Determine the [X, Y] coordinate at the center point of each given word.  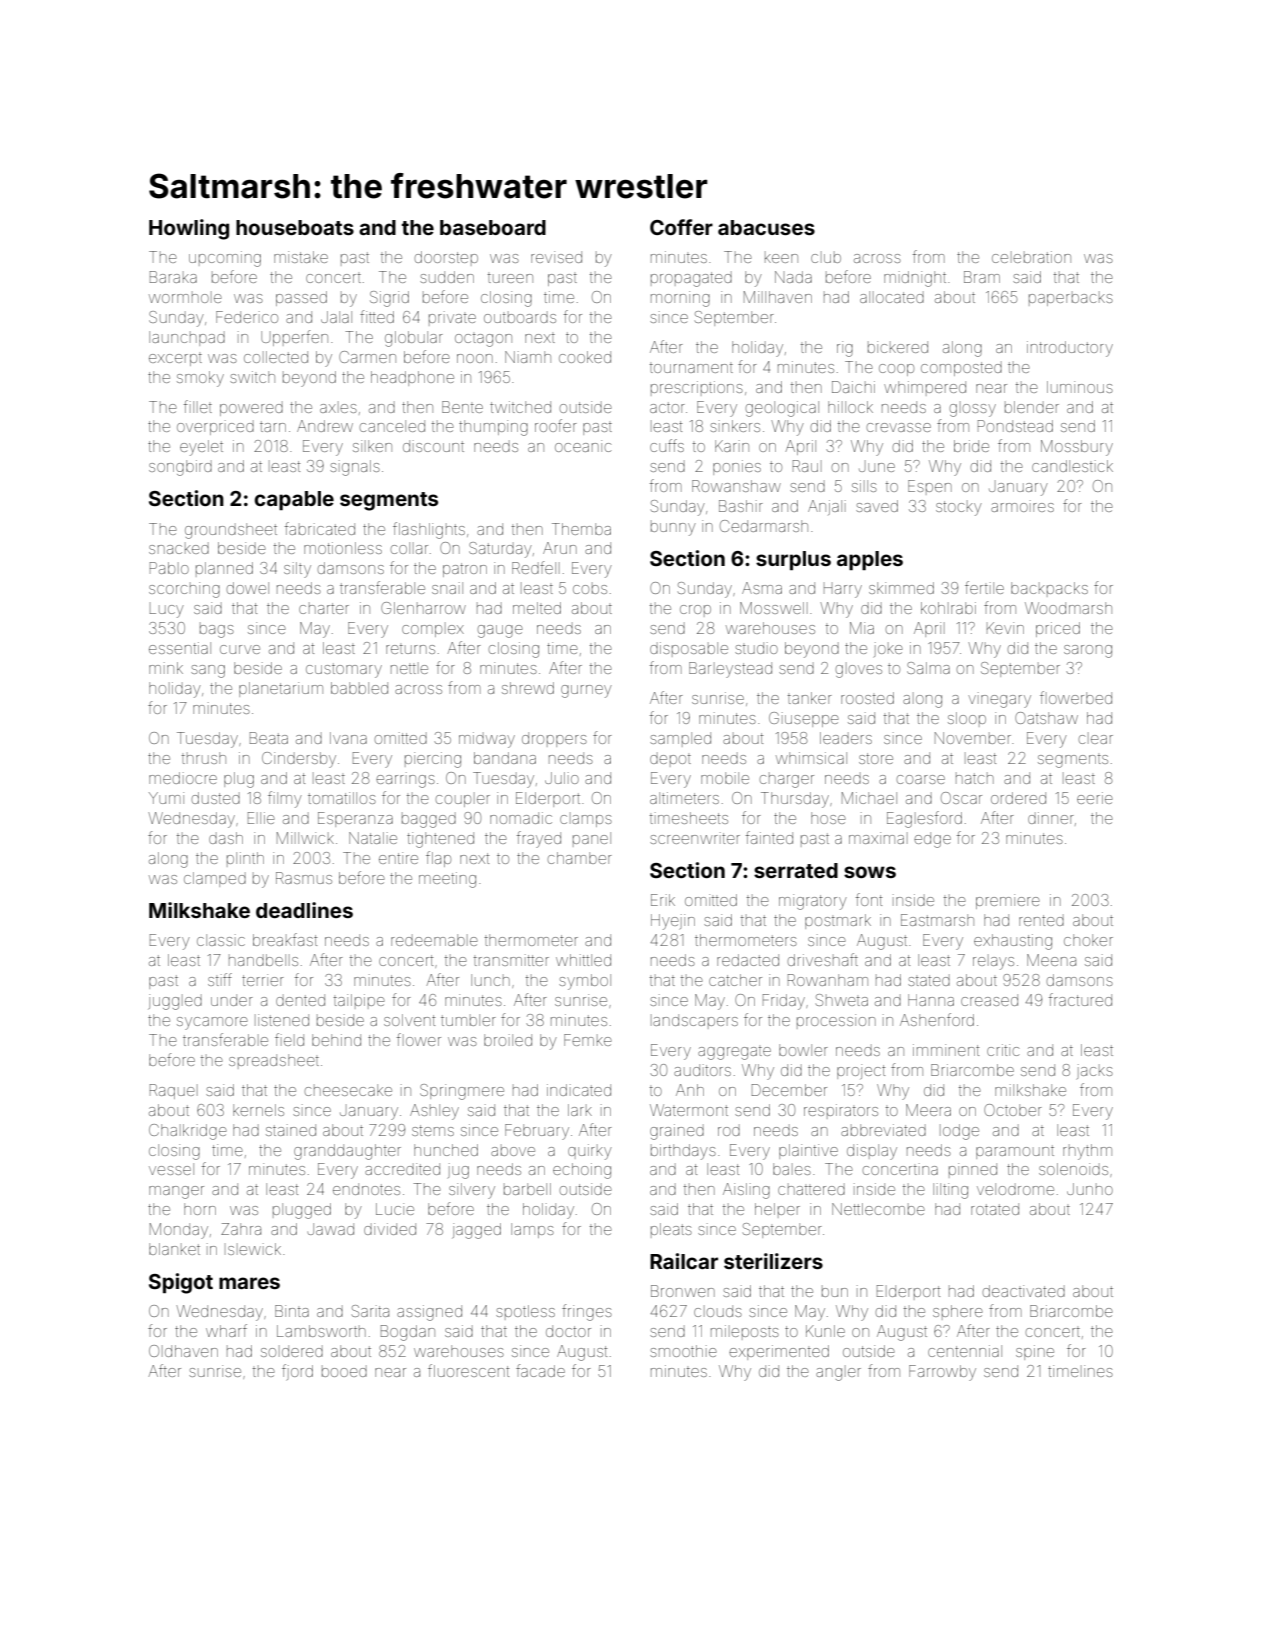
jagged [477, 1231]
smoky [200, 379]
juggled [175, 1002]
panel [592, 839]
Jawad [330, 1229]
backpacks [1049, 589]
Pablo [169, 568]
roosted [867, 698]
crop [695, 611]
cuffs [667, 445]
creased [989, 1000]
